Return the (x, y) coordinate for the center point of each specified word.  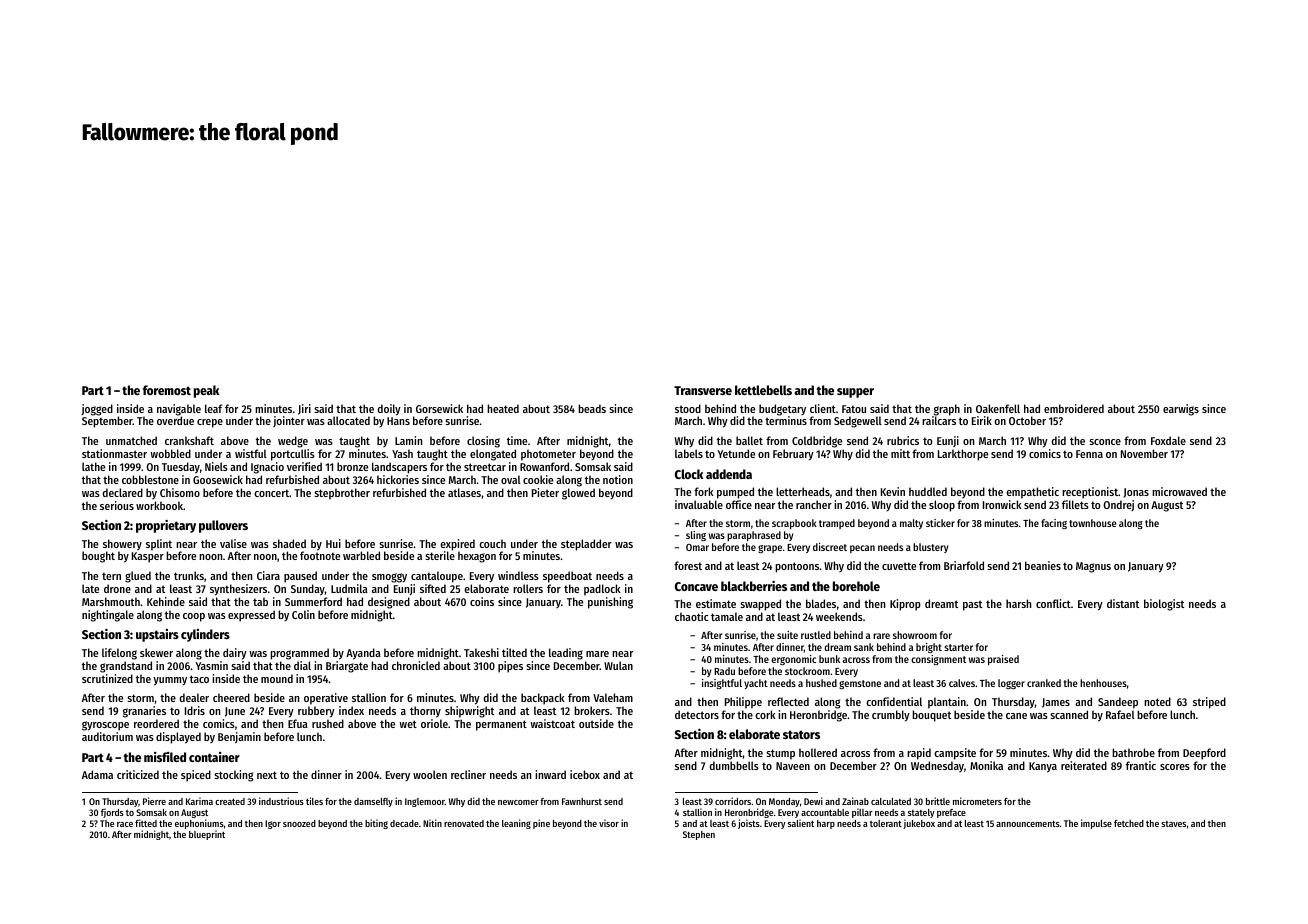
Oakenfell (998, 408)
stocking (234, 776)
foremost (167, 390)
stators (801, 734)
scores (1175, 767)
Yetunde (736, 453)
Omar (697, 547)
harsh (1018, 603)
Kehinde (166, 601)
